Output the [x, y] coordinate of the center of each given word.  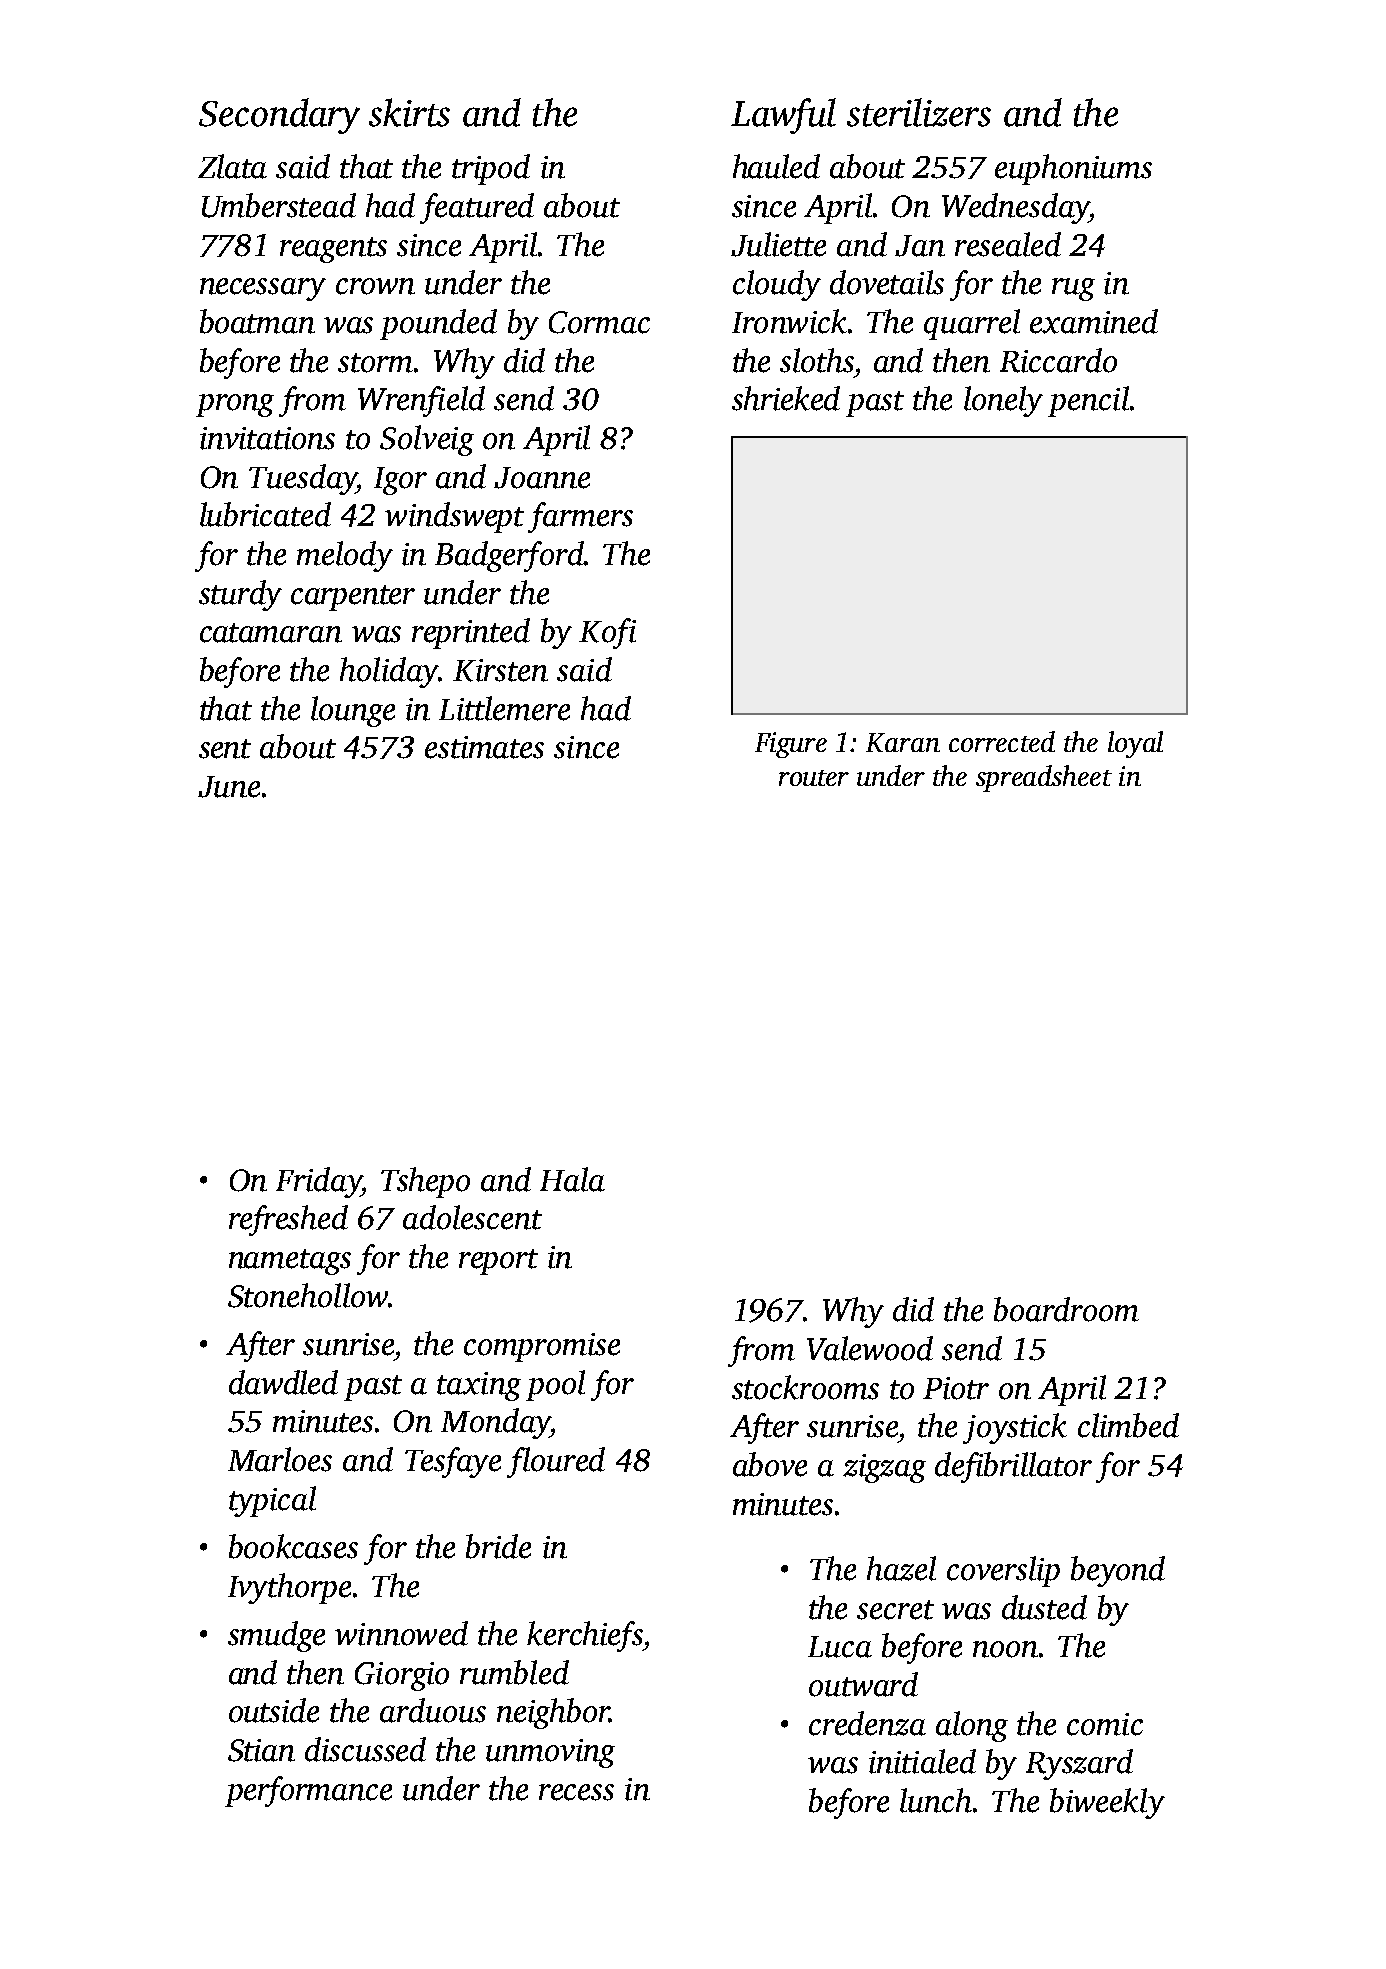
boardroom [1066, 1309]
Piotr [956, 1388]
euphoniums [1073, 169]
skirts [409, 112]
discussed [365, 1749]
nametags [290, 1262]
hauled [776, 166]
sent [225, 749]
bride [498, 1546]
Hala [572, 1179]
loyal [1135, 744]
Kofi [607, 633]
